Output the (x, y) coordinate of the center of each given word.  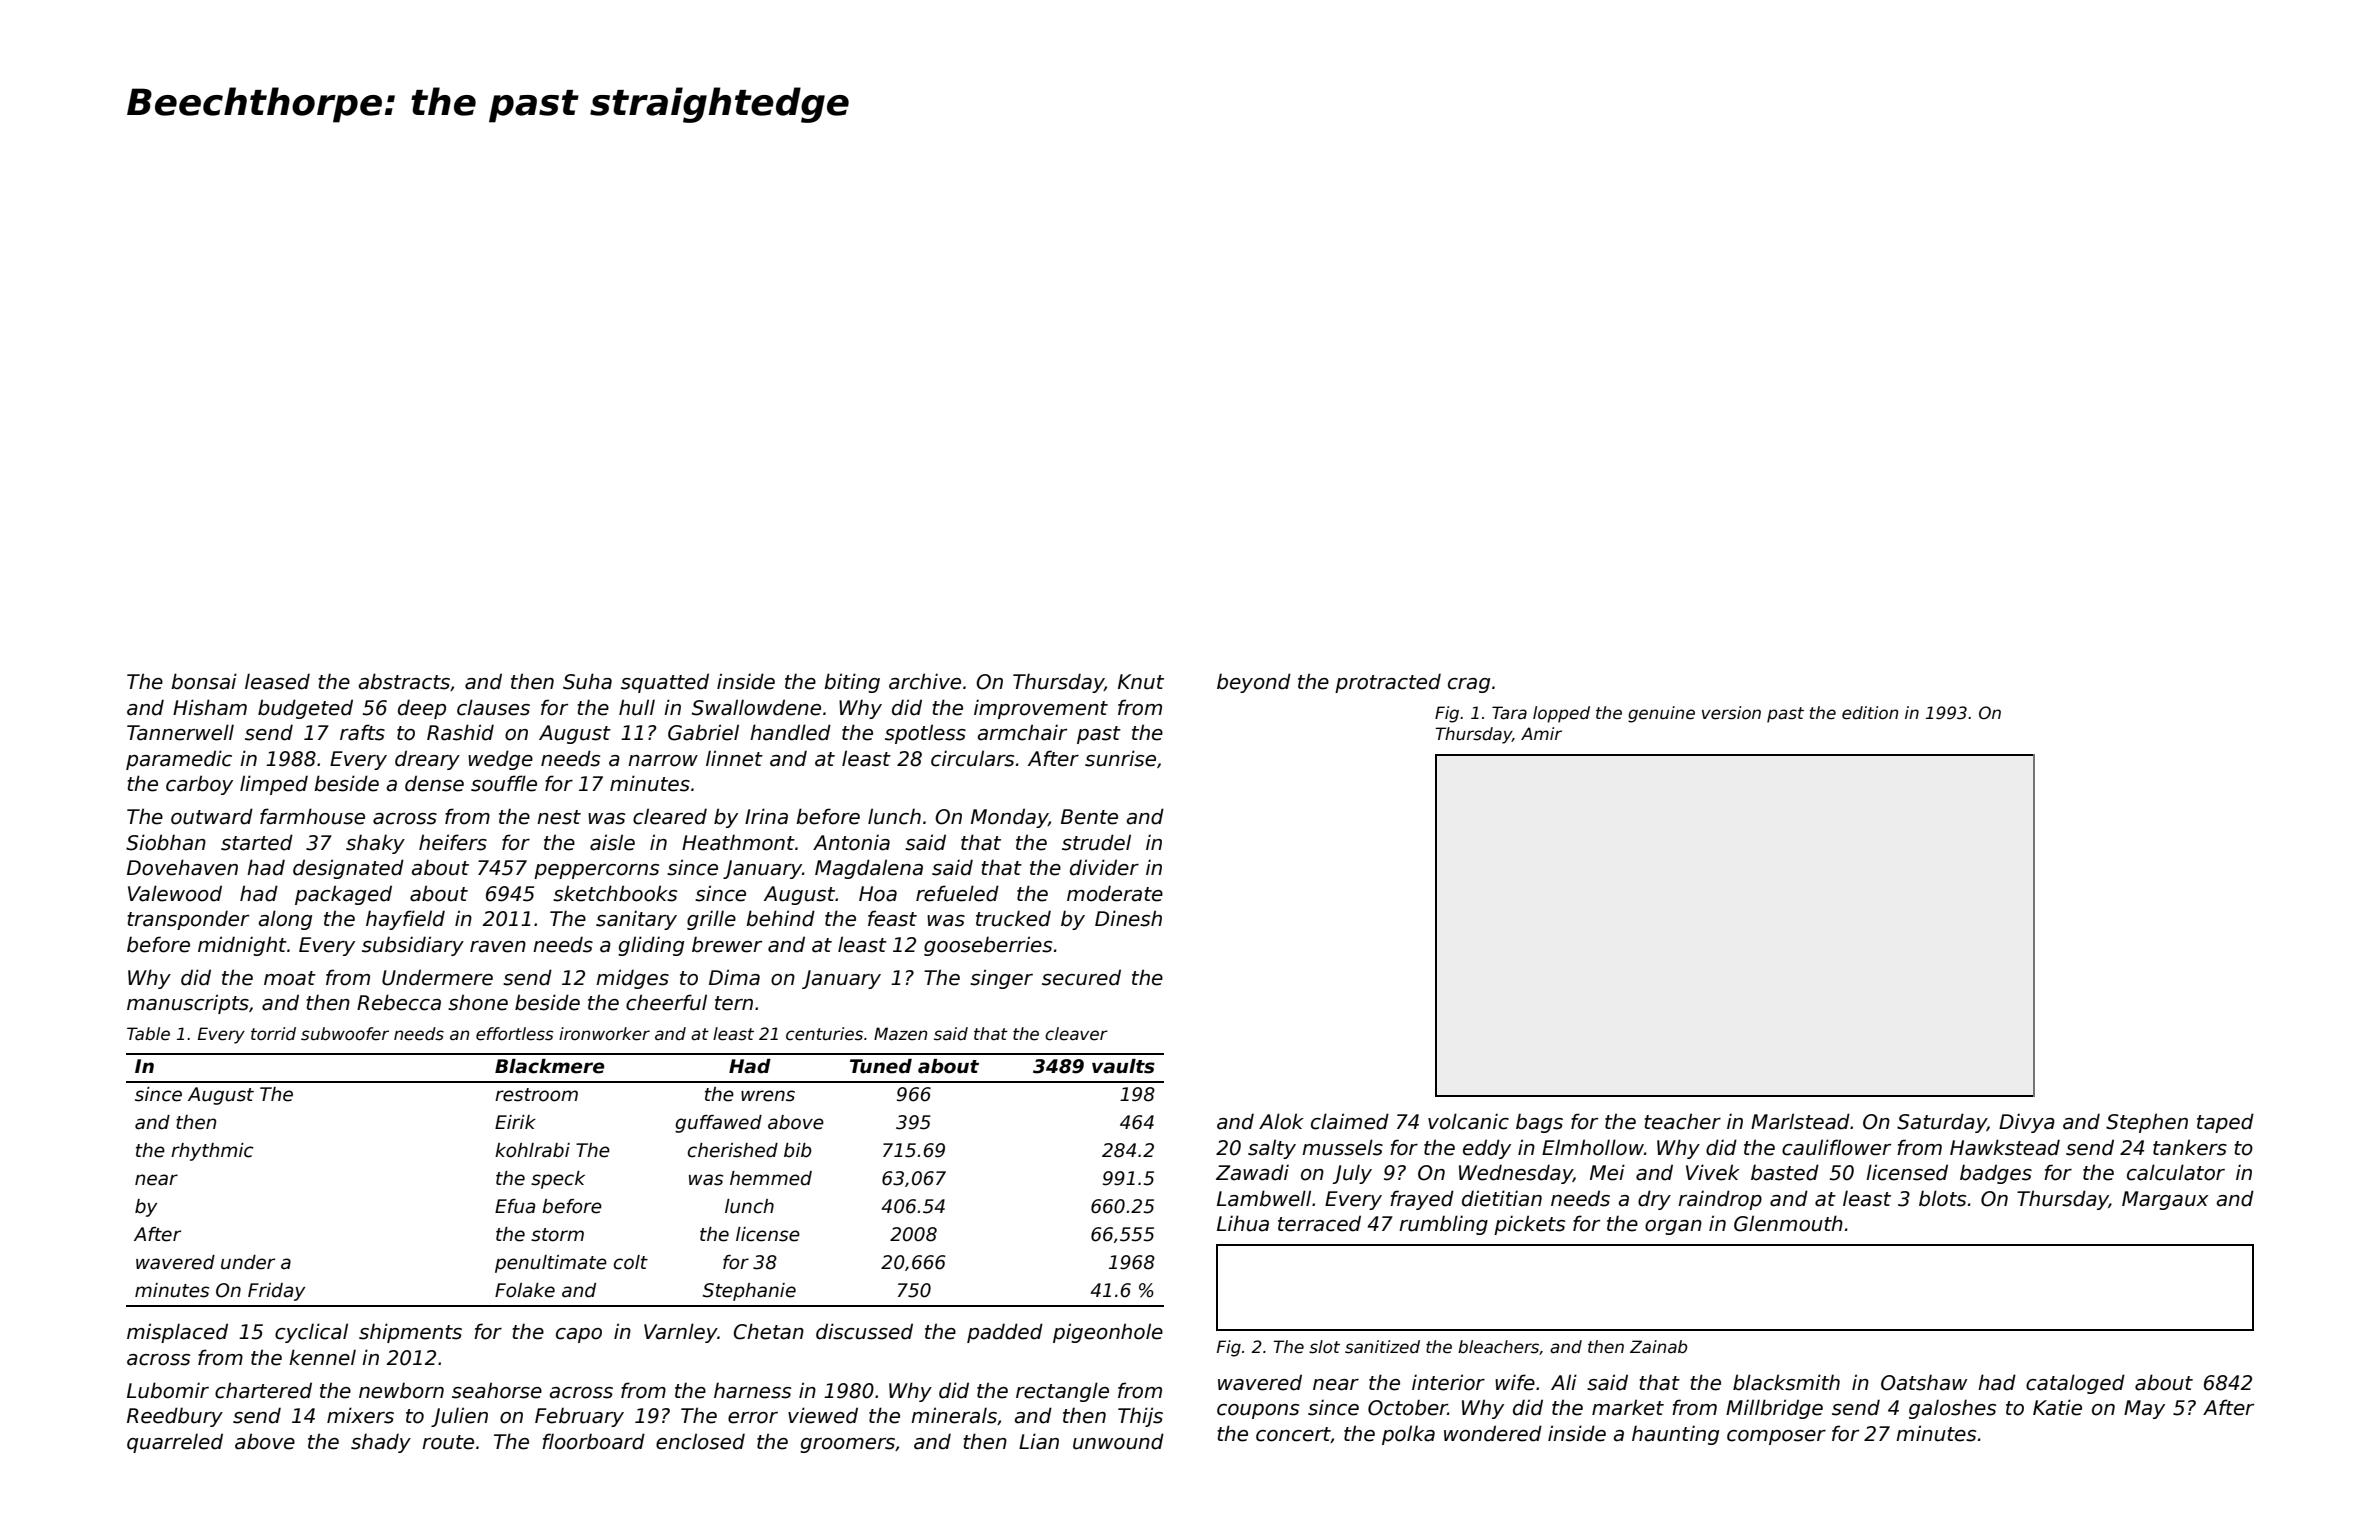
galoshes (1952, 1409)
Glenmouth (1788, 1223)
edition (1870, 713)
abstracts (404, 681)
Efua (515, 1206)
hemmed (771, 1178)
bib (798, 1150)
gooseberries (988, 946)
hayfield (405, 920)
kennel (322, 1357)
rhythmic (212, 1152)
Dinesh (1128, 918)
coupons (1258, 1411)
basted (1785, 1172)
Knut (1141, 682)
